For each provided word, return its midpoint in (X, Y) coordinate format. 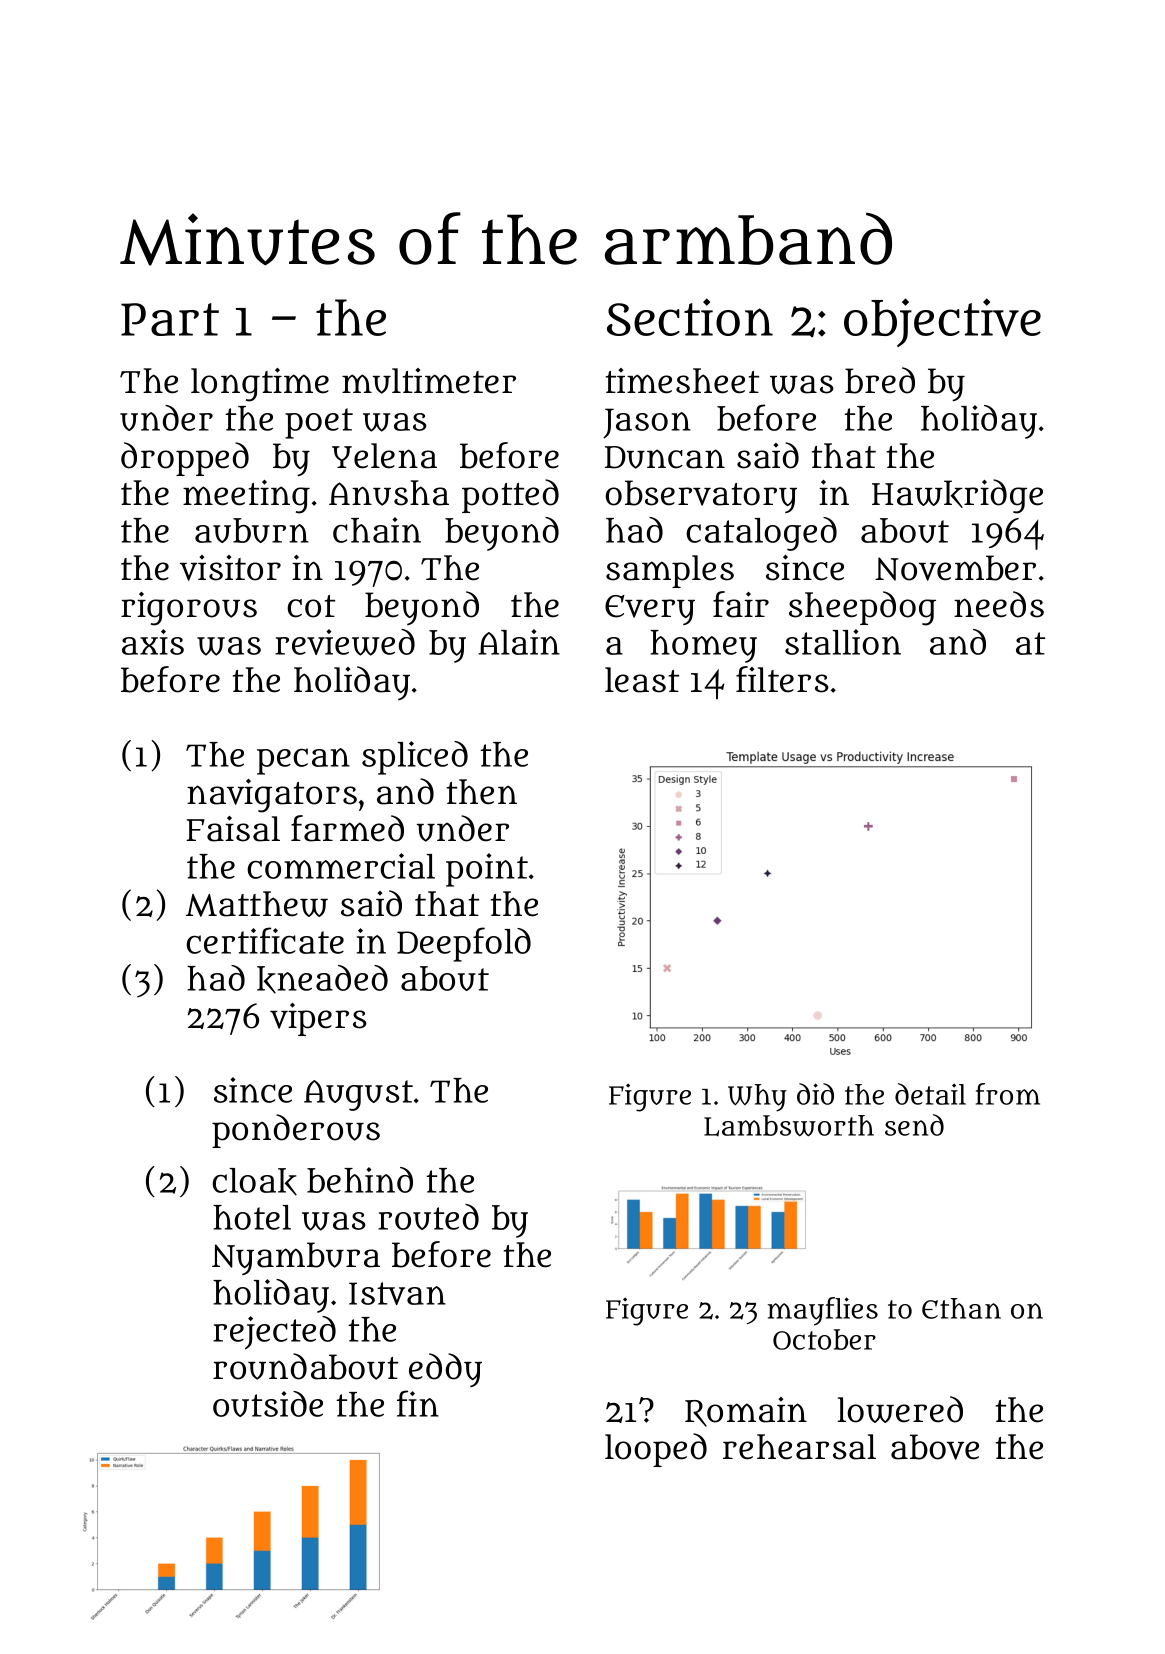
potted (510, 496)
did (815, 1094)
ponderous (296, 1131)
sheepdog (862, 608)
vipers (318, 1019)
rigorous (189, 609)
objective (942, 322)
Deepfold (464, 944)
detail (930, 1094)
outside (268, 1404)
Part (170, 319)
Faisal (233, 829)
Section (690, 317)
